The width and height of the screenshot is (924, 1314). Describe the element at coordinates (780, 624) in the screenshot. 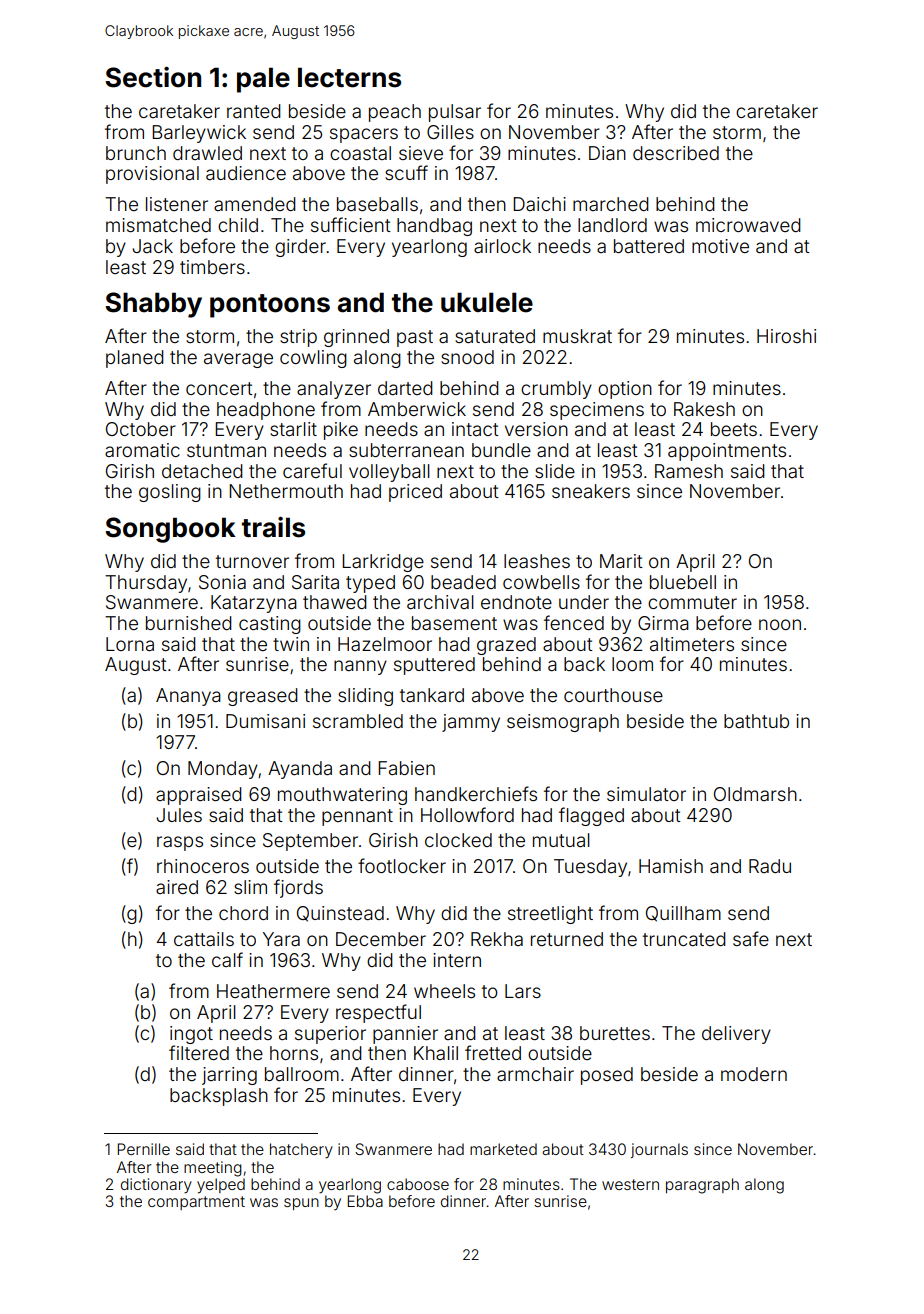

I see `noon` at that location.
